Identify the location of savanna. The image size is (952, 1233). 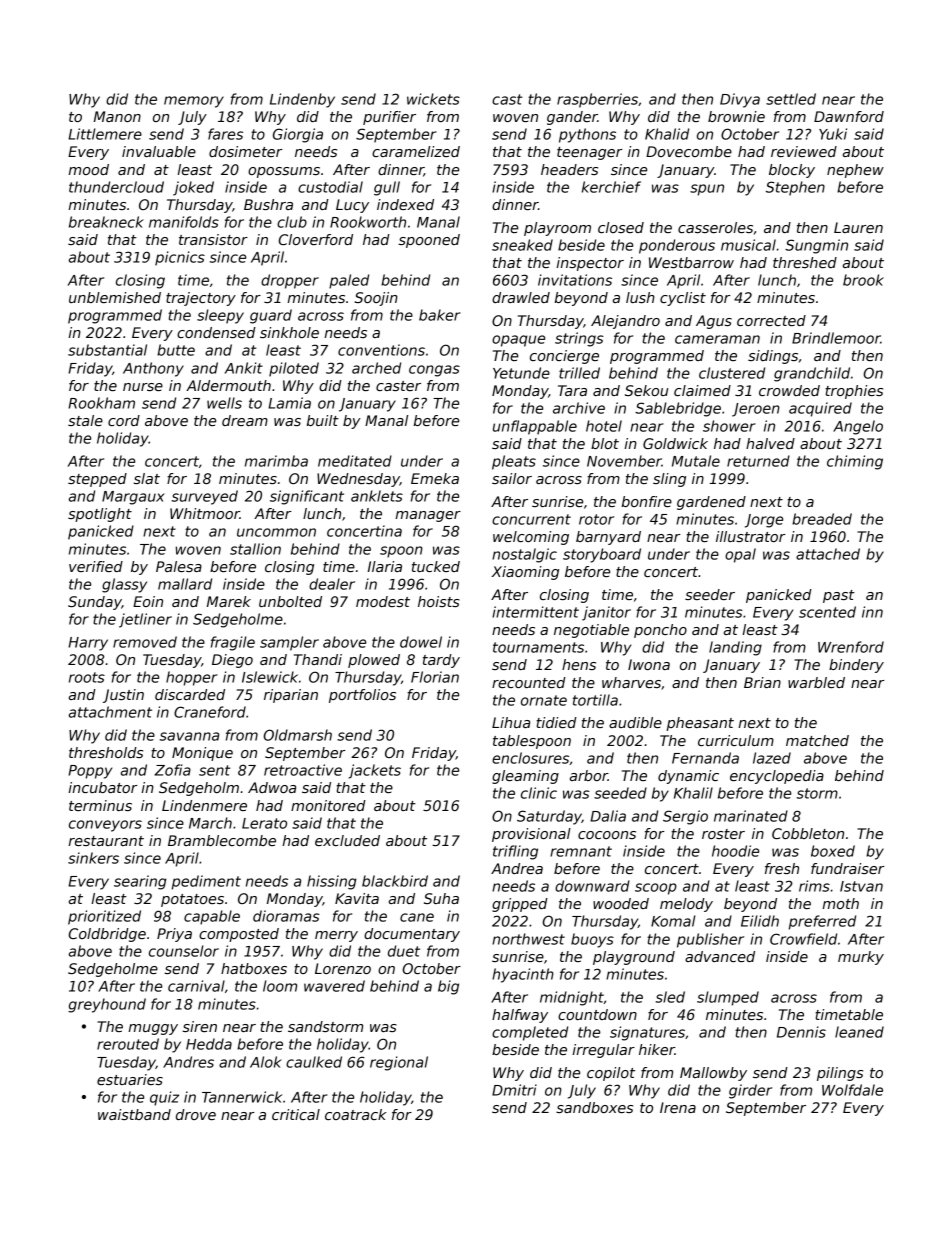
(189, 736).
